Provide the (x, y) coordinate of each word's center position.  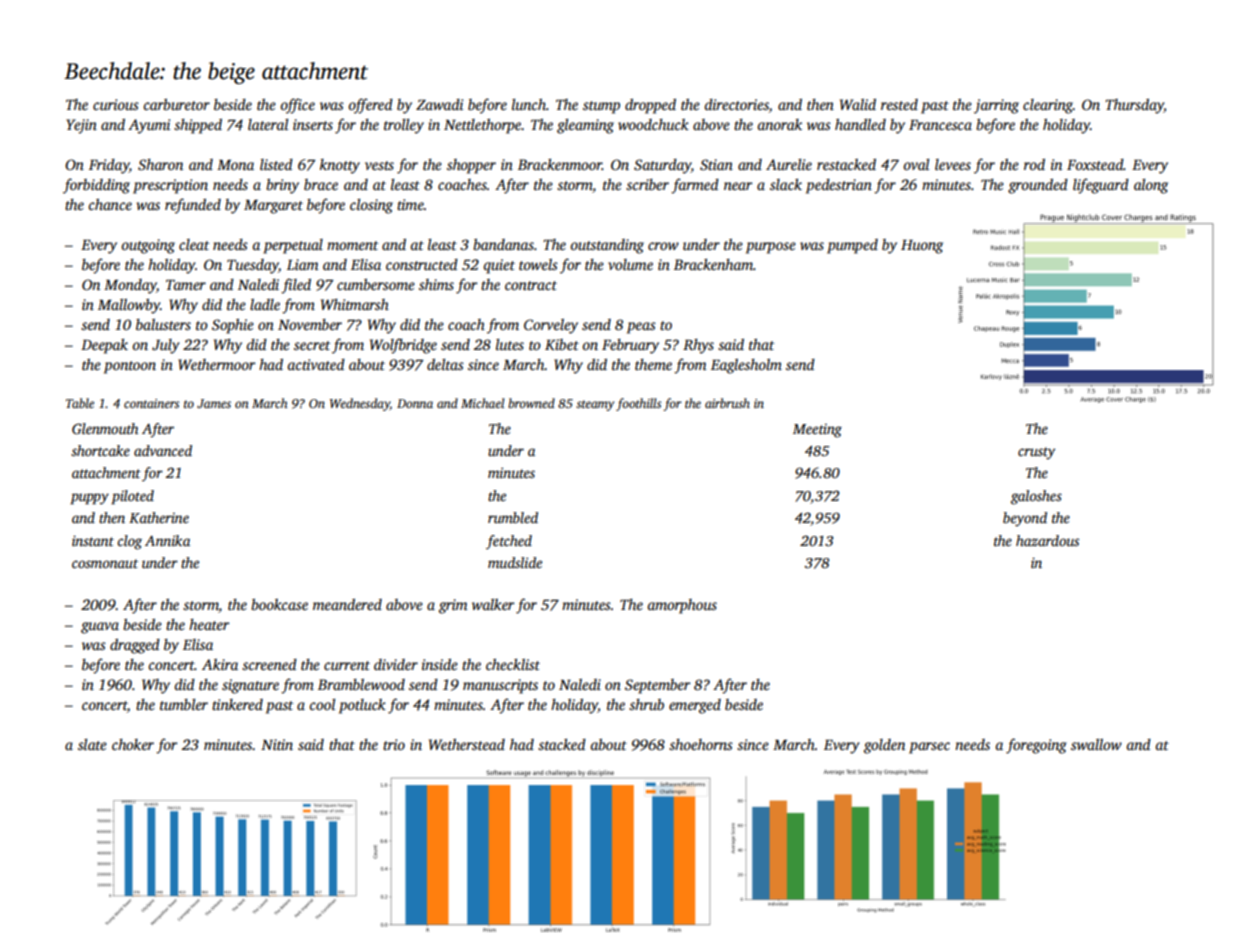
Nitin (277, 744)
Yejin (81, 126)
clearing (1048, 106)
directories (736, 104)
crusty (1037, 453)
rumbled (513, 517)
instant (93, 540)
